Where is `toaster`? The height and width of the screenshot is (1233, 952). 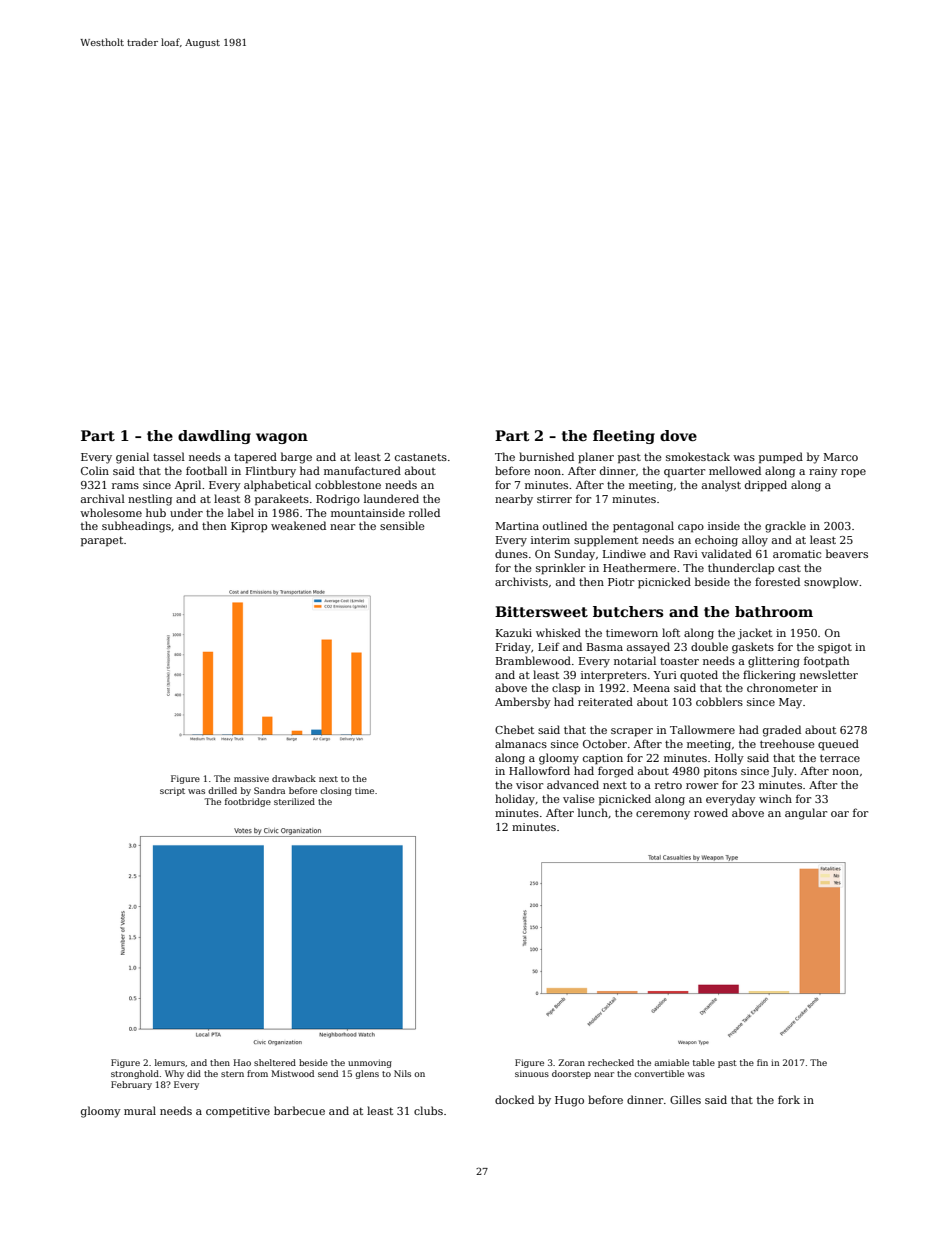 toaster is located at coordinates (679, 661).
